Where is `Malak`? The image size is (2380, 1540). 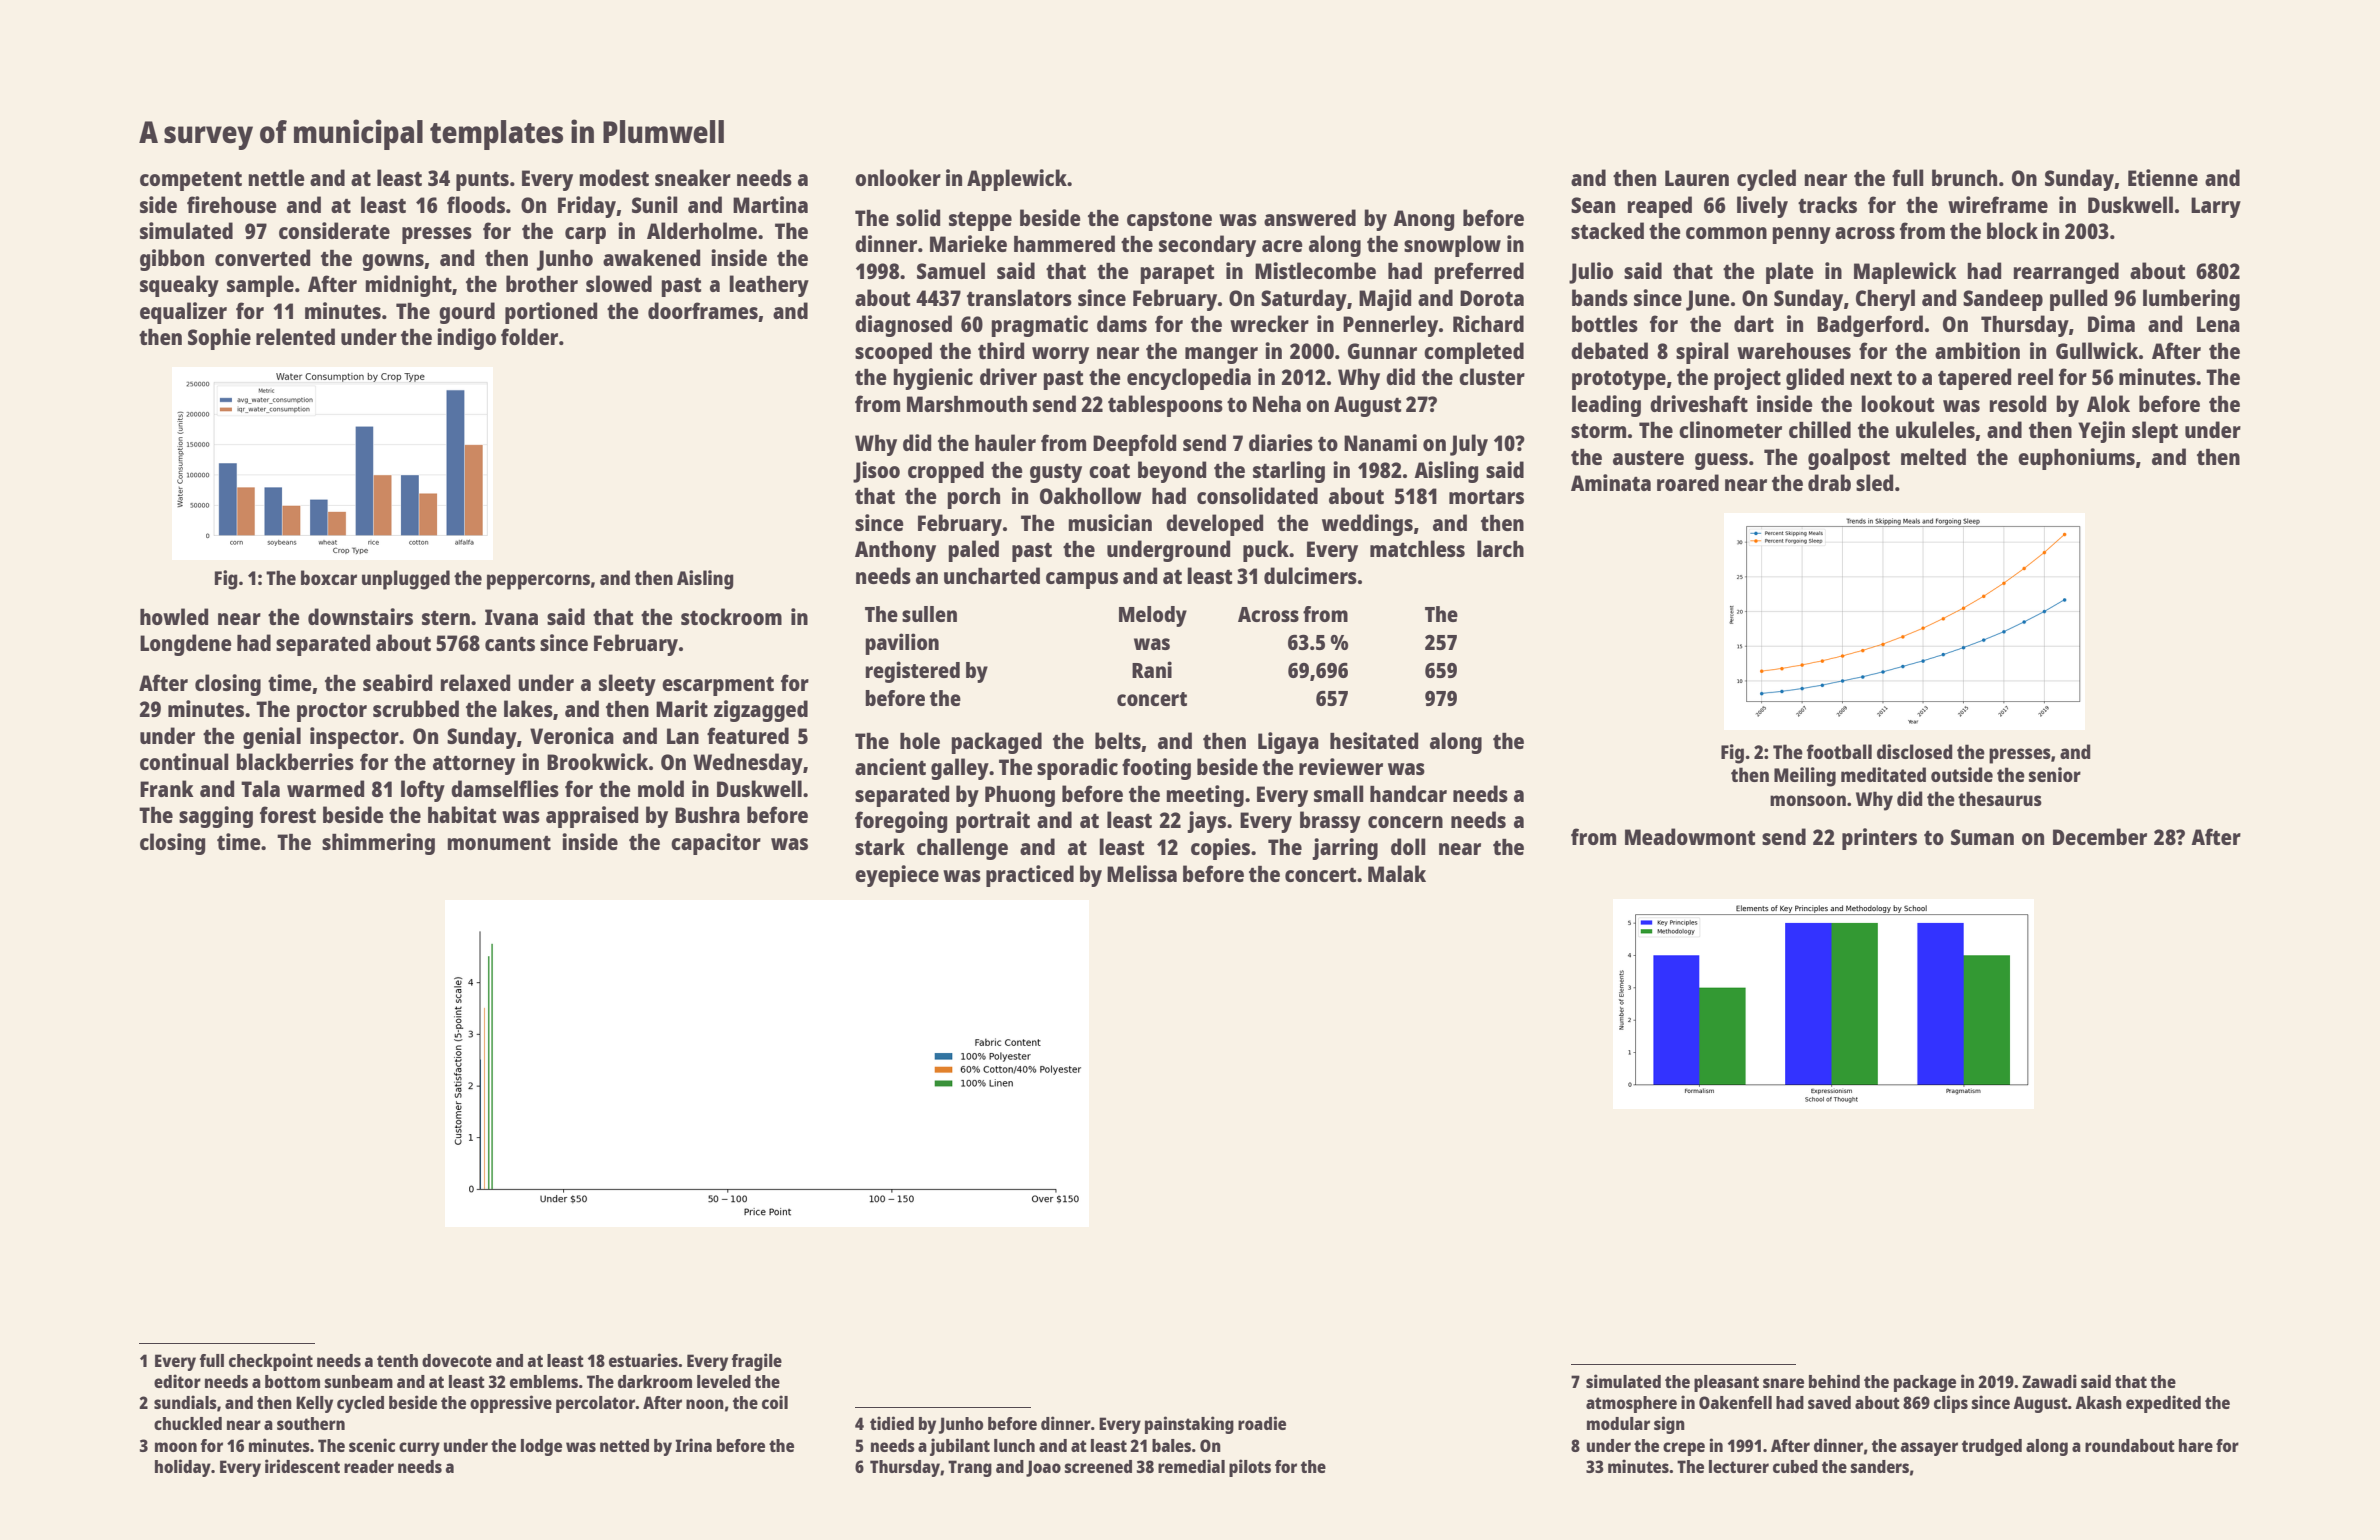 Malak is located at coordinates (1397, 873).
